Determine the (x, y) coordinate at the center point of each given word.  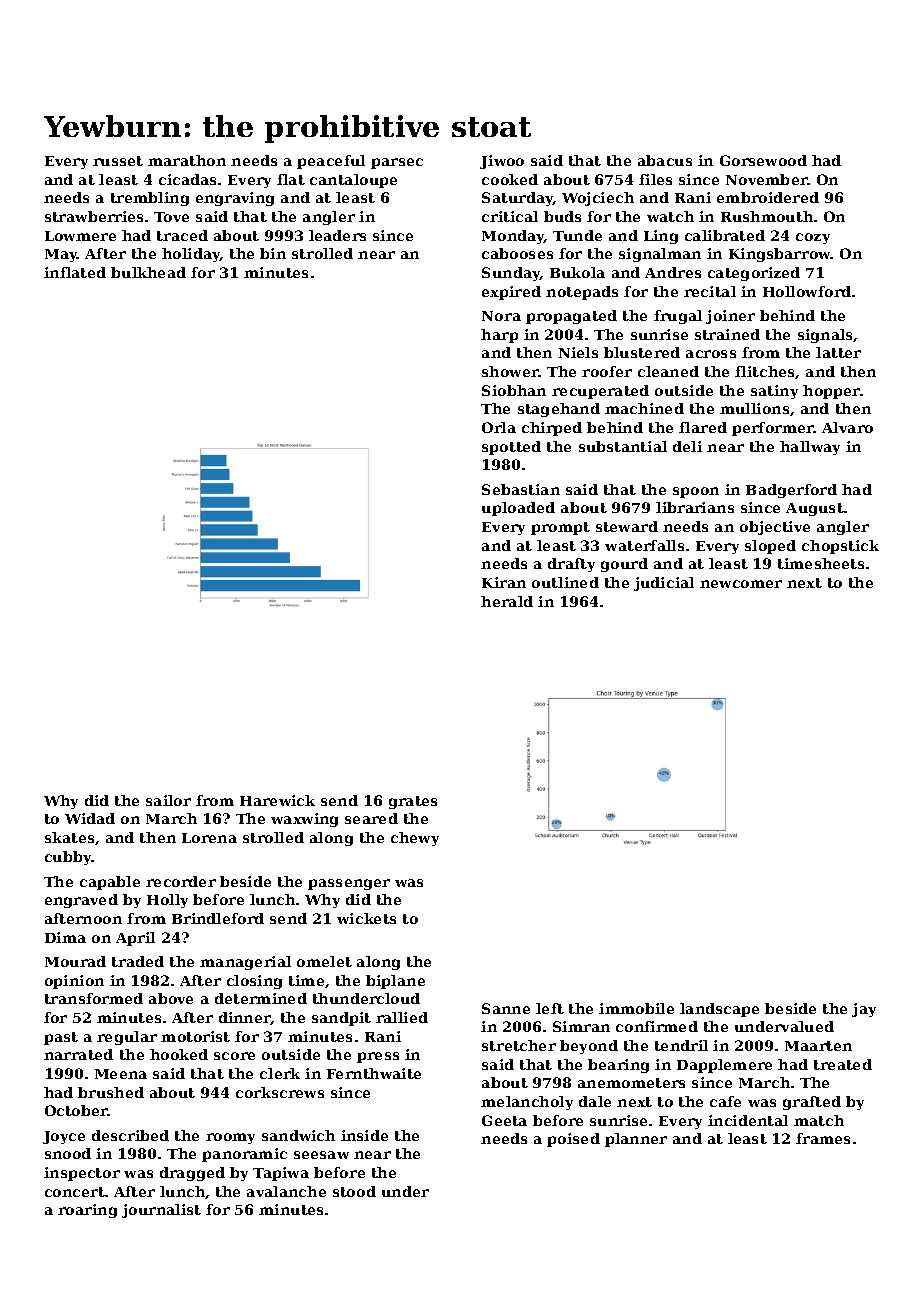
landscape (719, 1010)
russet (118, 161)
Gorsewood (763, 160)
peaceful (331, 162)
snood (68, 1153)
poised (573, 1140)
